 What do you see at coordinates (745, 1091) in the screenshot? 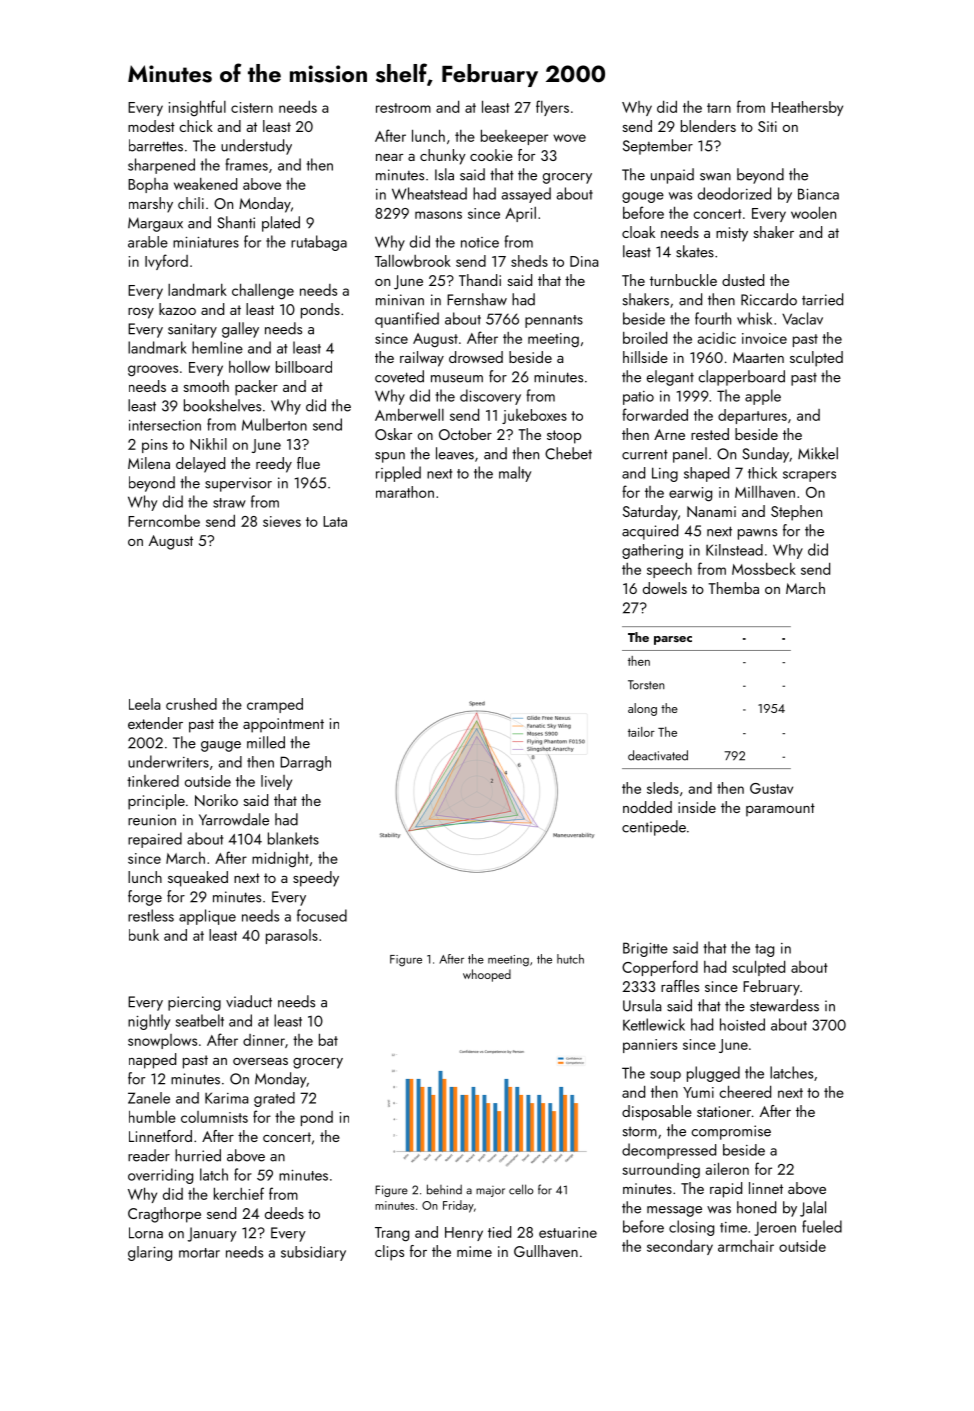
I see `cheered` at bounding box center [745, 1091].
